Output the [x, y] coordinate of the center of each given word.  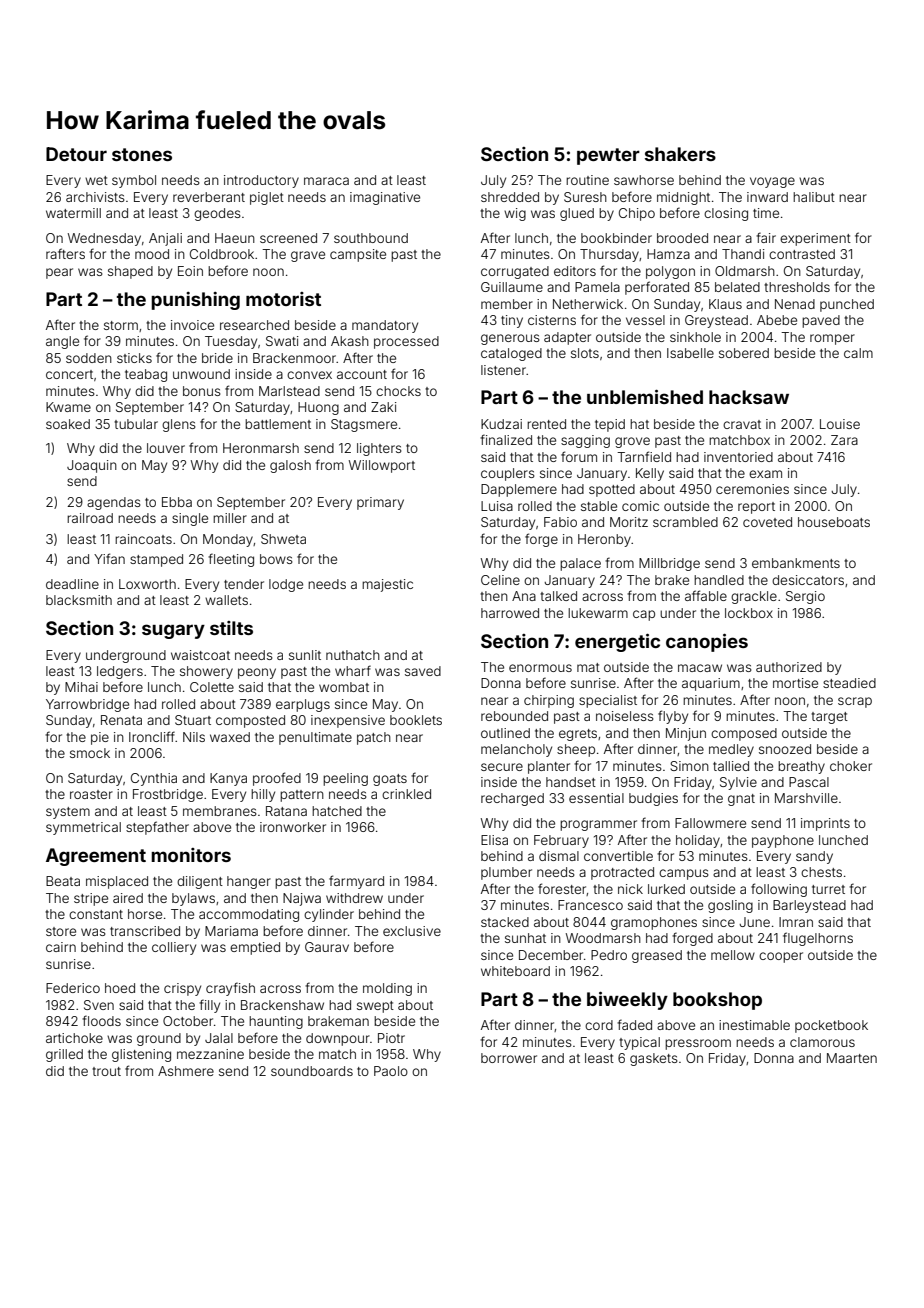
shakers [680, 154]
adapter [567, 338]
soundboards [312, 1071]
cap [644, 615]
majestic [387, 585]
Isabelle [690, 353]
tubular [136, 424]
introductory [261, 181]
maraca [326, 181]
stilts [231, 628]
